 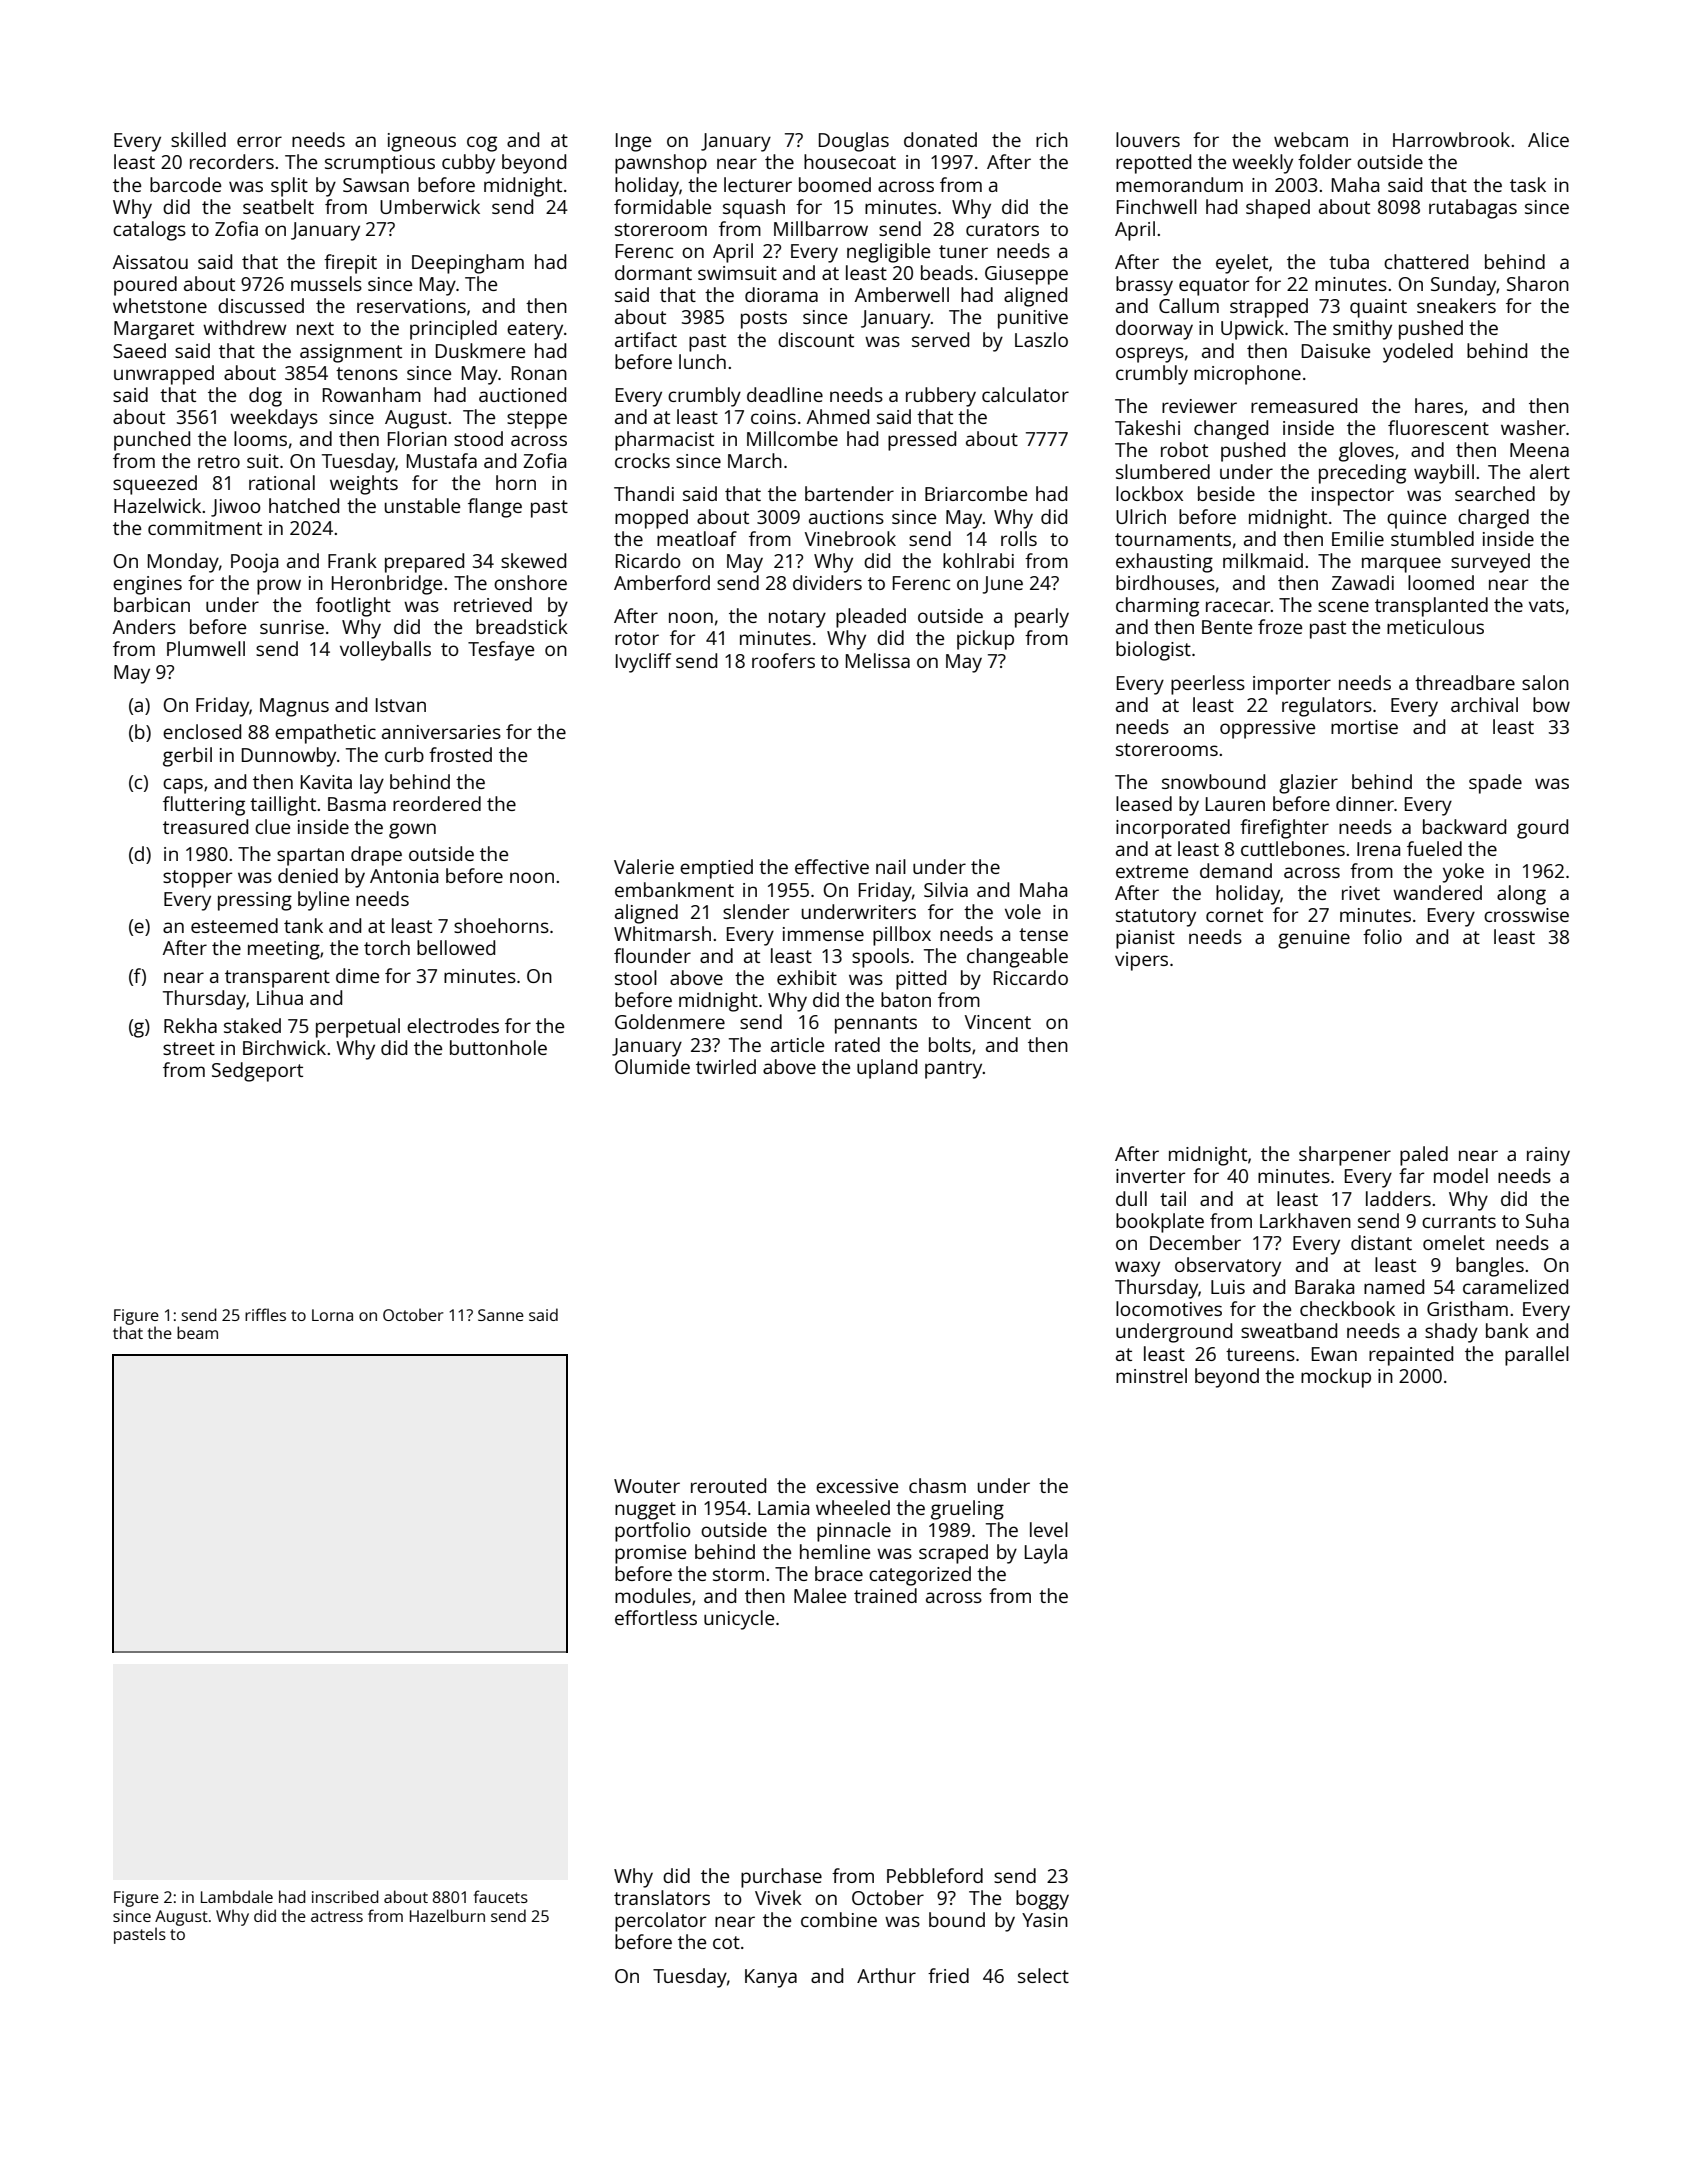 What do you see at coordinates (783, 1508) in the document?
I see `Lamia` at bounding box center [783, 1508].
